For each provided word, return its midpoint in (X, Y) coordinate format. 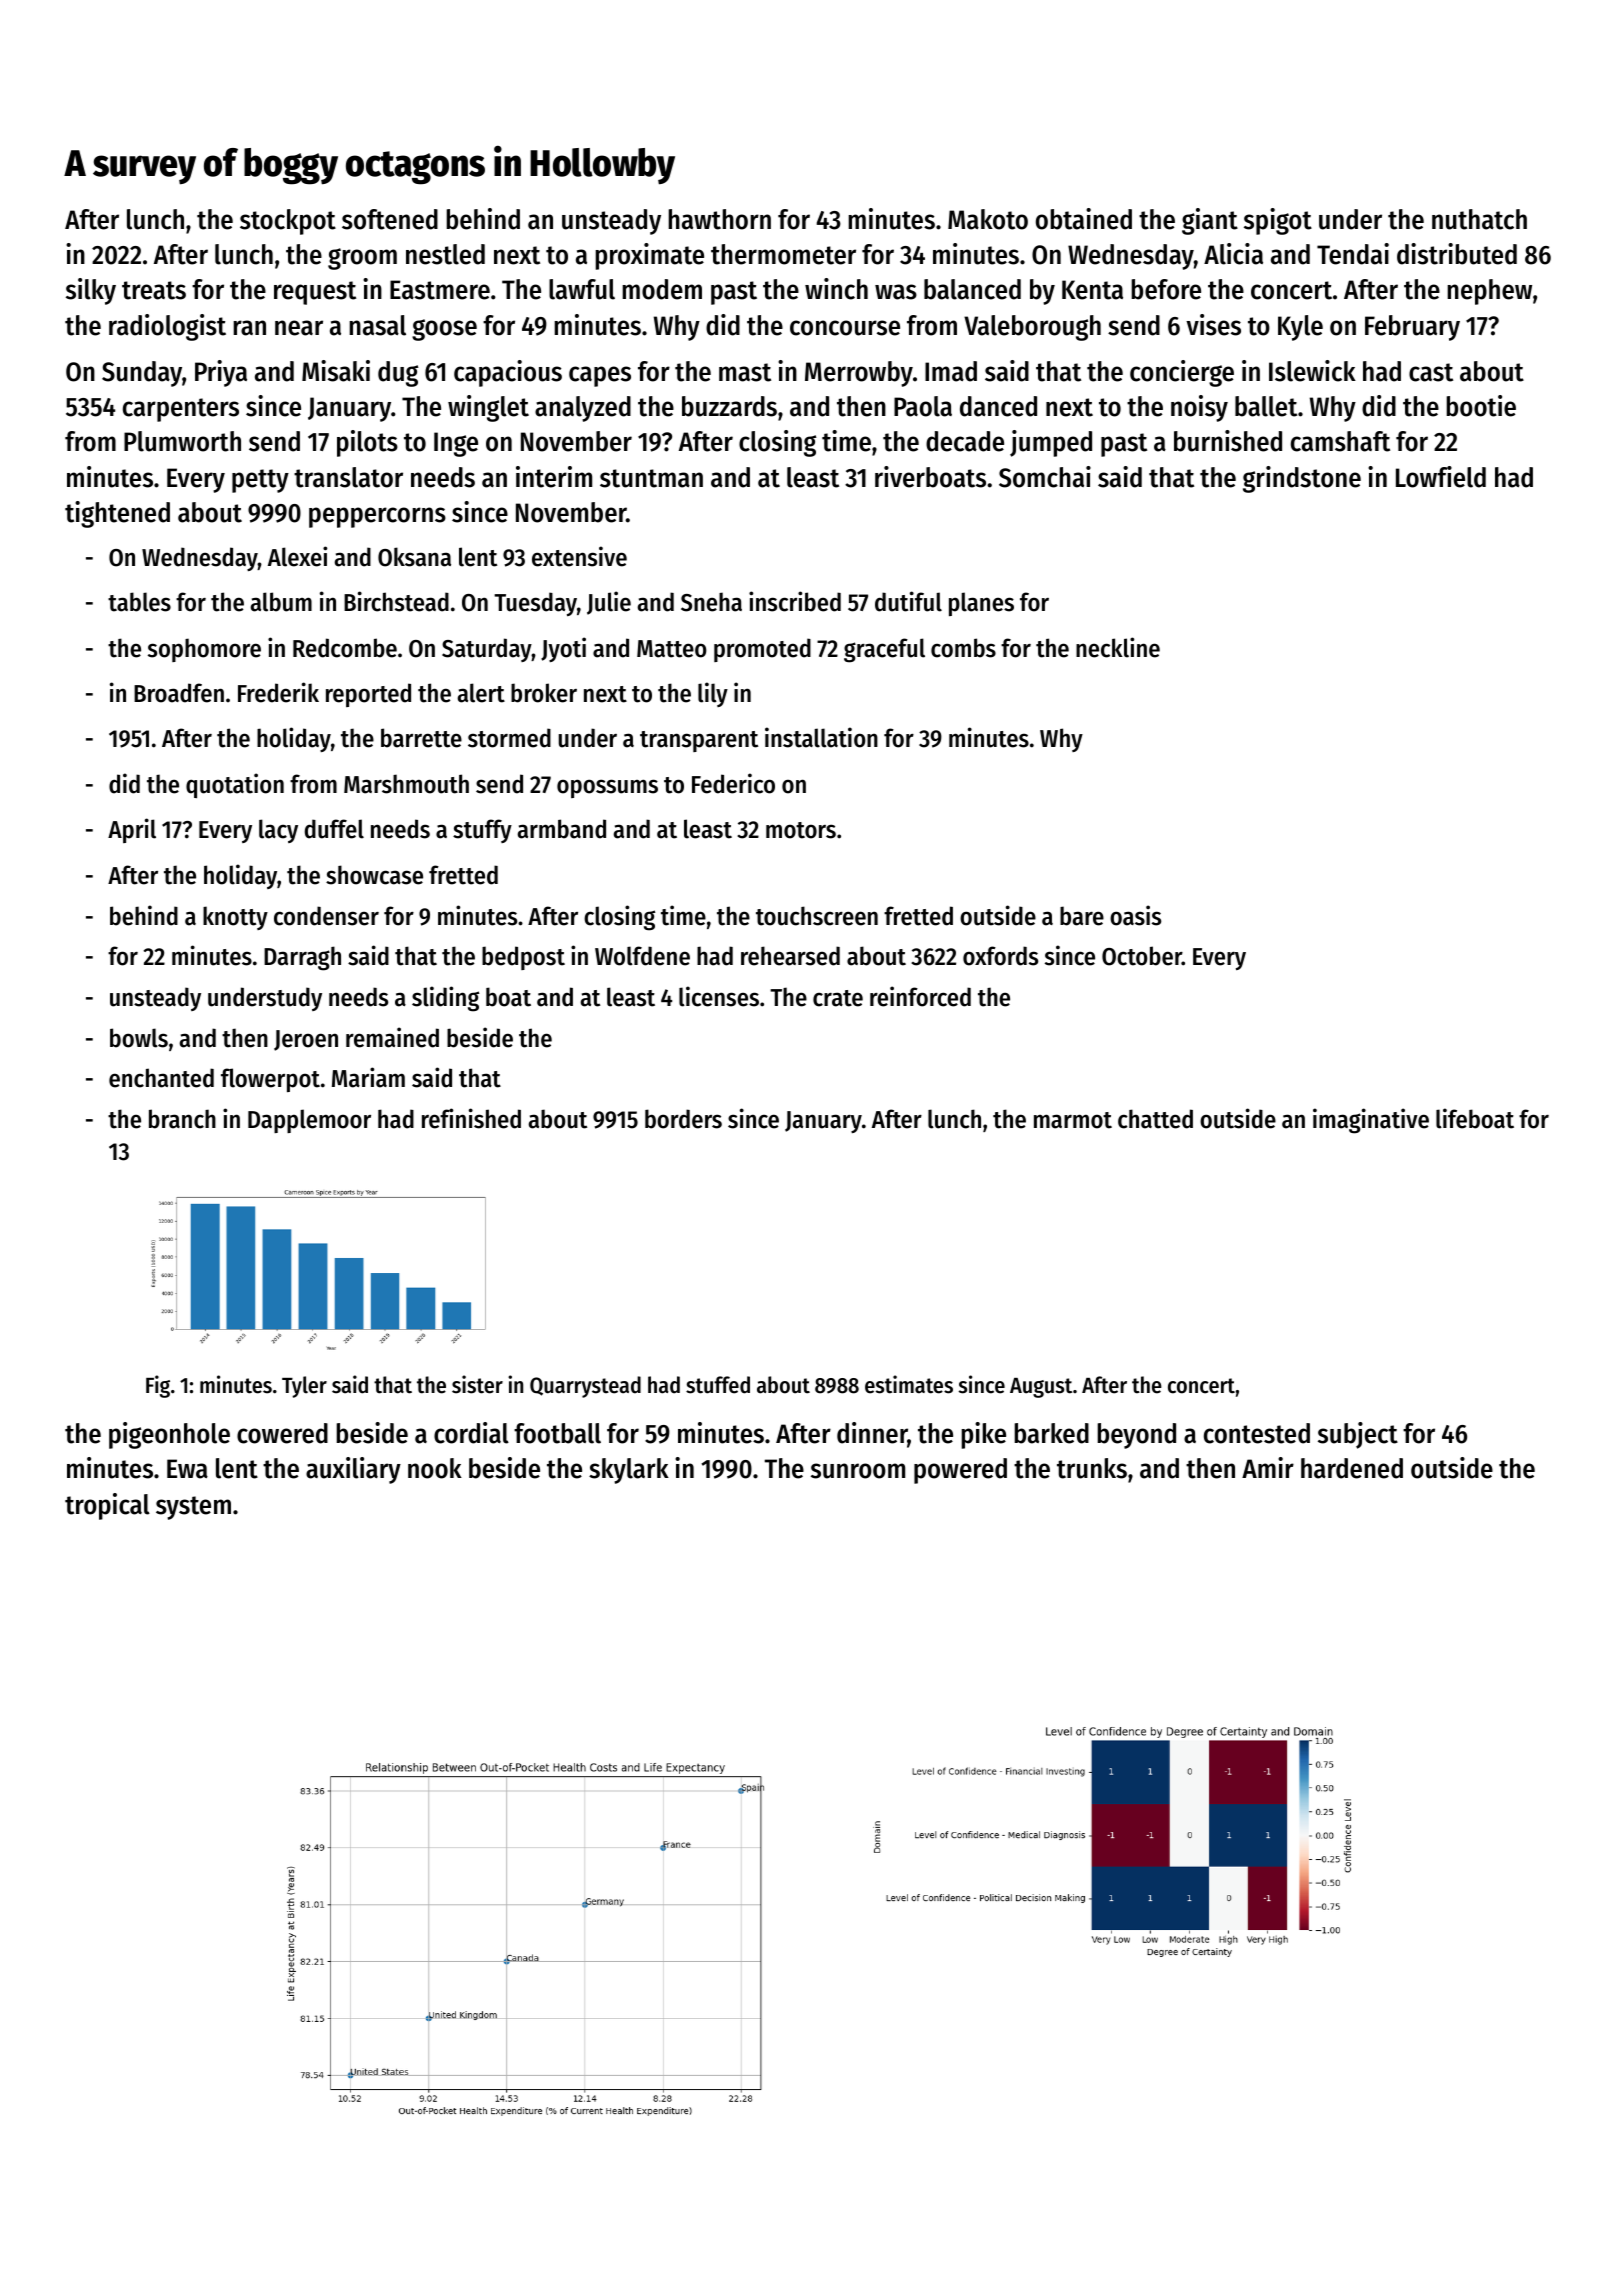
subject (1358, 1435)
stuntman (651, 478)
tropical (107, 1506)
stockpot (288, 222)
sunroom (858, 1471)
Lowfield (1441, 477)
